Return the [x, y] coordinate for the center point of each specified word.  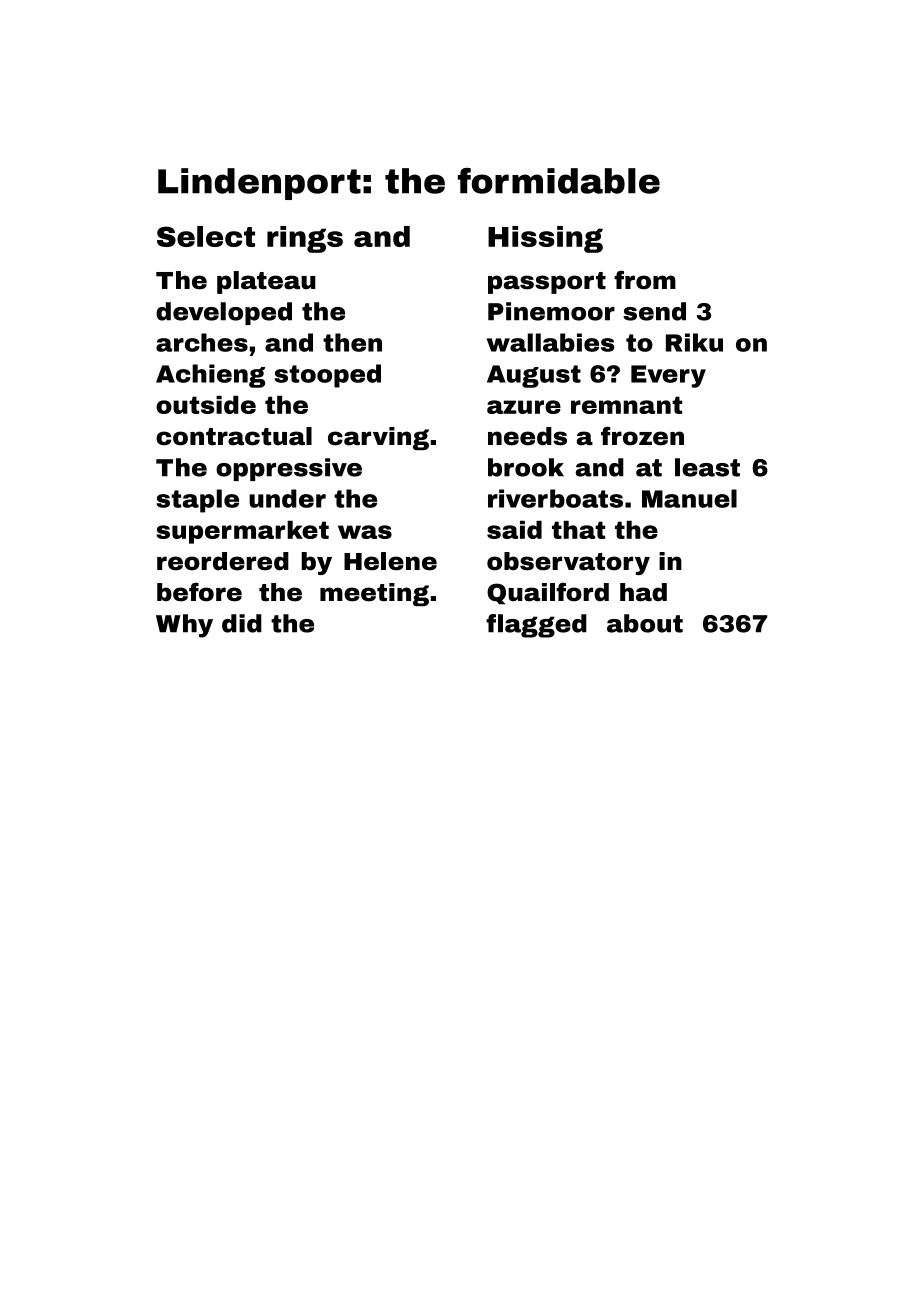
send [654, 311]
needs [527, 436]
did [242, 623]
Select [206, 236]
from [645, 280]
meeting [374, 594]
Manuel [689, 498]
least [707, 467]
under [287, 498]
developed [224, 313]
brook [526, 467]
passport [547, 283]
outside [206, 405]
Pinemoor [551, 311]
